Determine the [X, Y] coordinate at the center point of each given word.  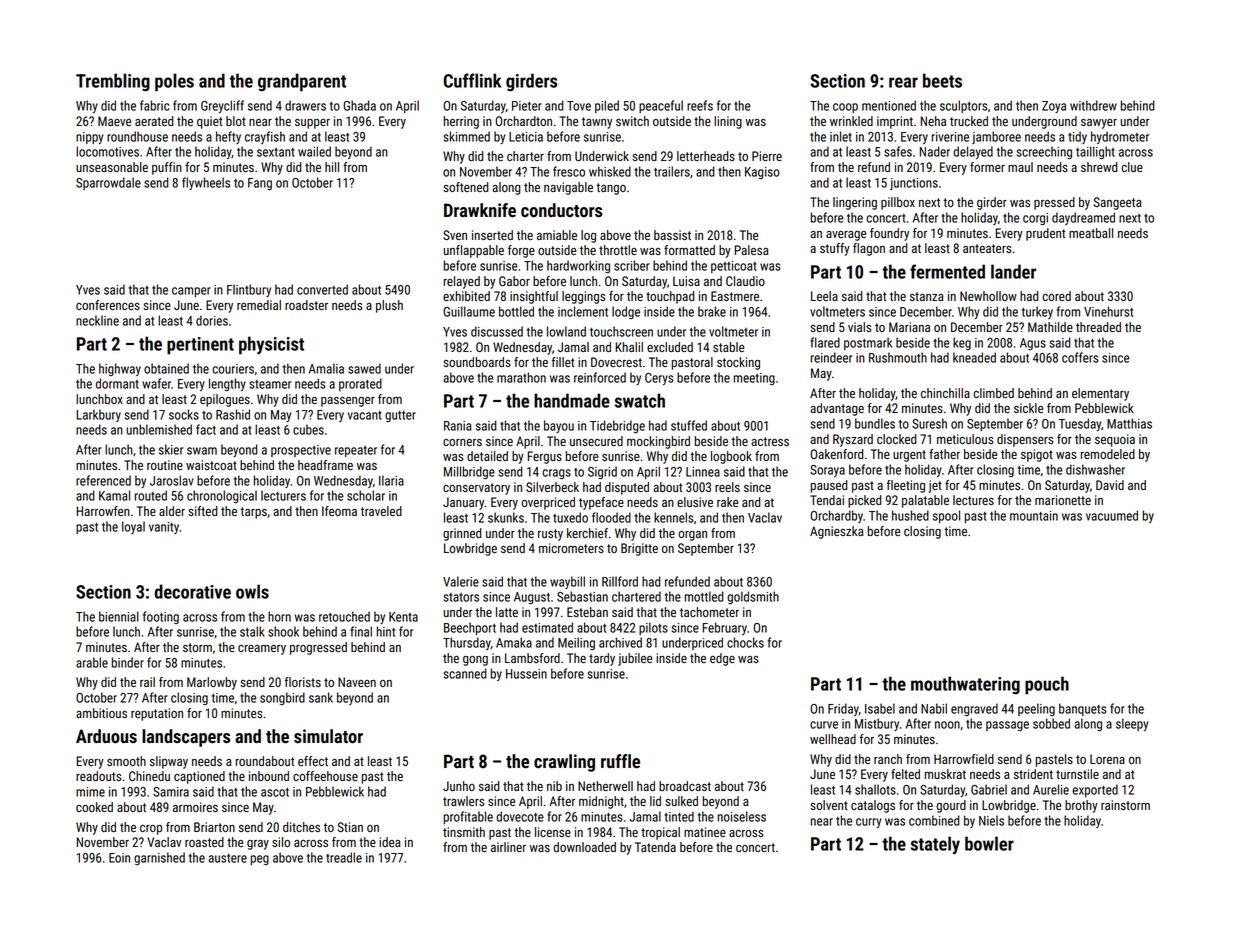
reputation [157, 714]
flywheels [206, 183]
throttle [618, 250]
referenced [103, 480]
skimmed [467, 136]
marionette [1063, 500]
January [463, 503]
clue [1132, 167]
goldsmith [753, 598]
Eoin [119, 858]
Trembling [113, 82]
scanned [465, 673]
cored [1056, 296]
